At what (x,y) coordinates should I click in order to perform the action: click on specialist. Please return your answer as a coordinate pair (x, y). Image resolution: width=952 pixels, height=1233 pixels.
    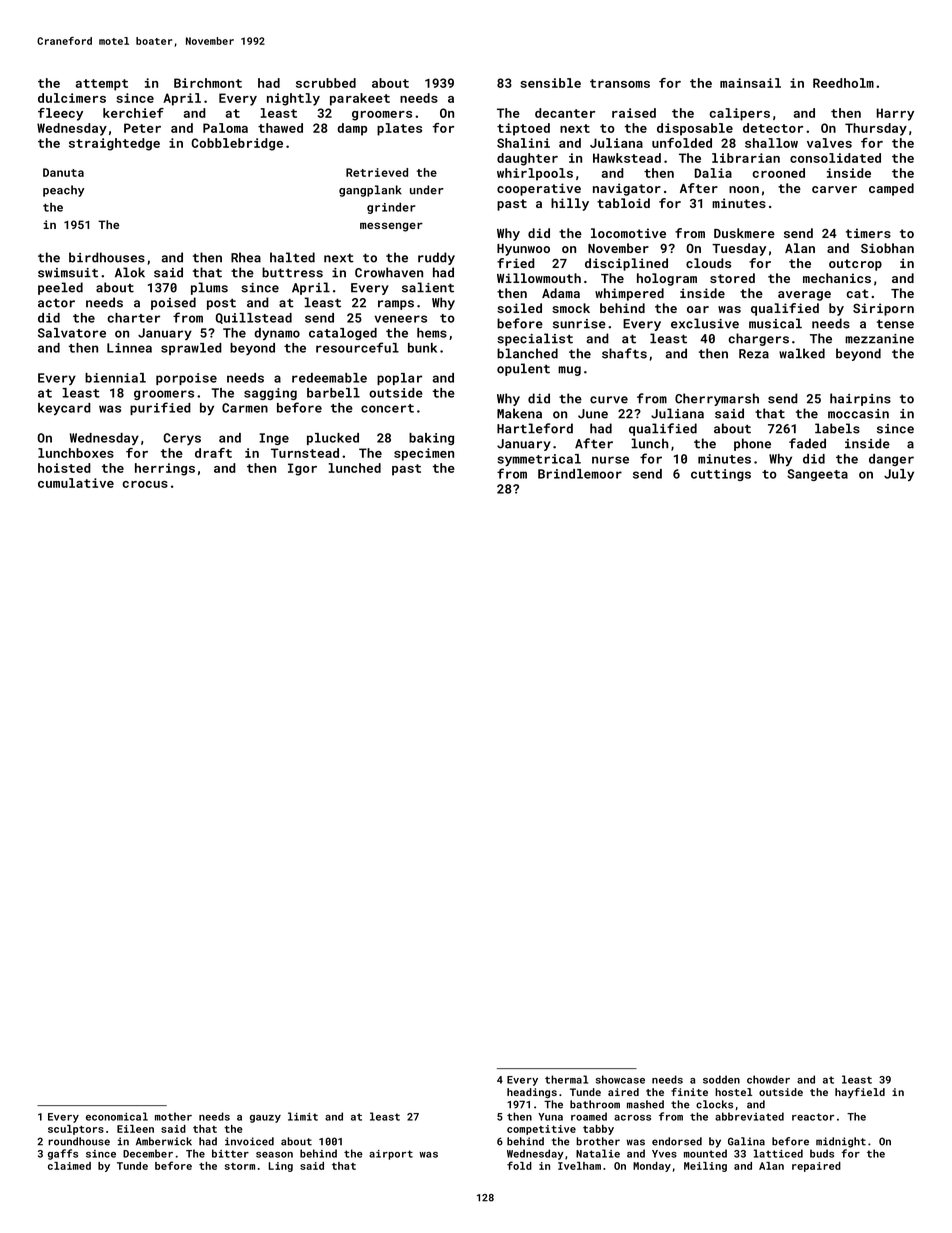
    Looking at the image, I should click on (535, 339).
